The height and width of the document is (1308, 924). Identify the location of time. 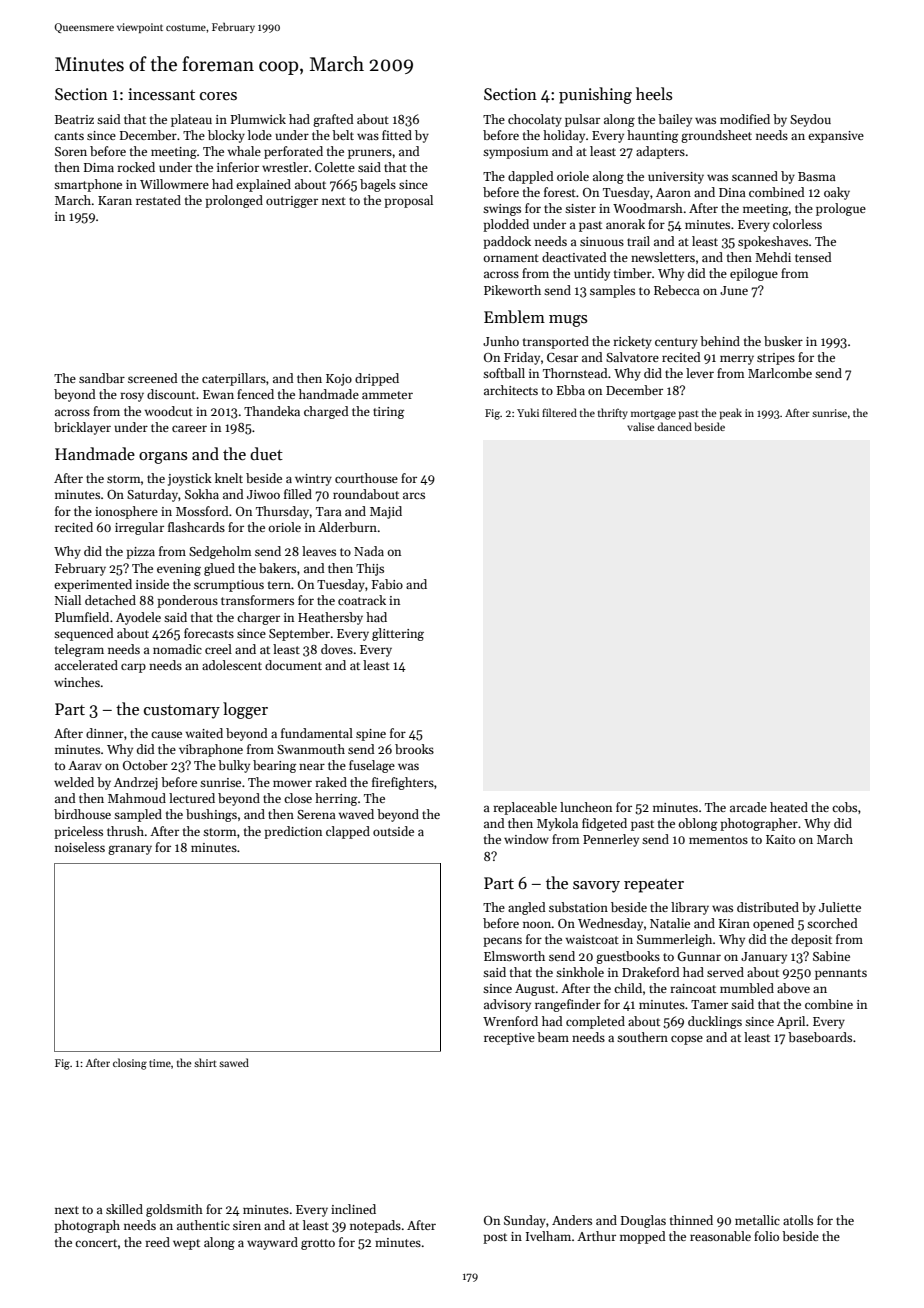
(160, 1063).
